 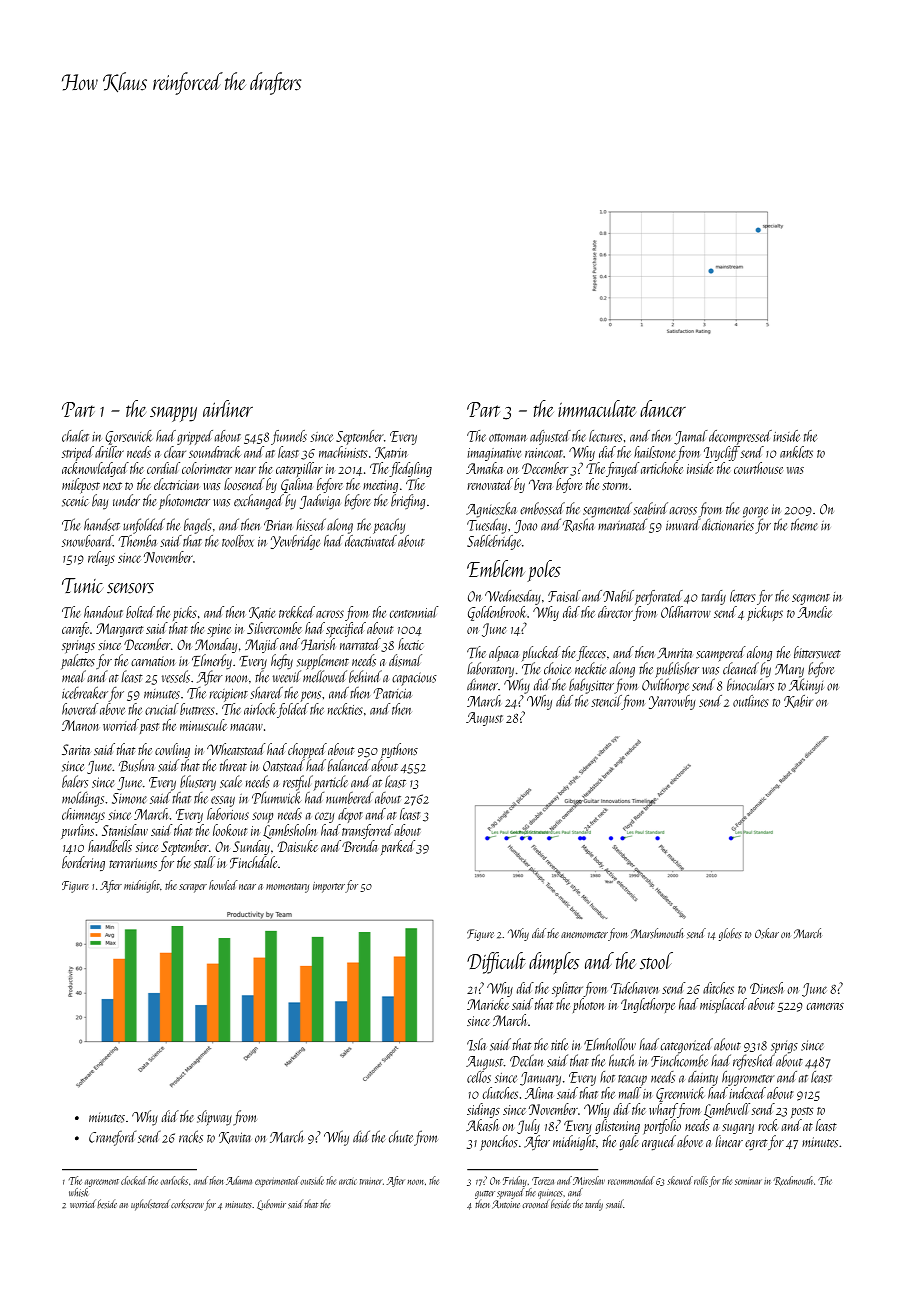 What do you see at coordinates (391, 453) in the image?
I see `Katrin` at bounding box center [391, 453].
